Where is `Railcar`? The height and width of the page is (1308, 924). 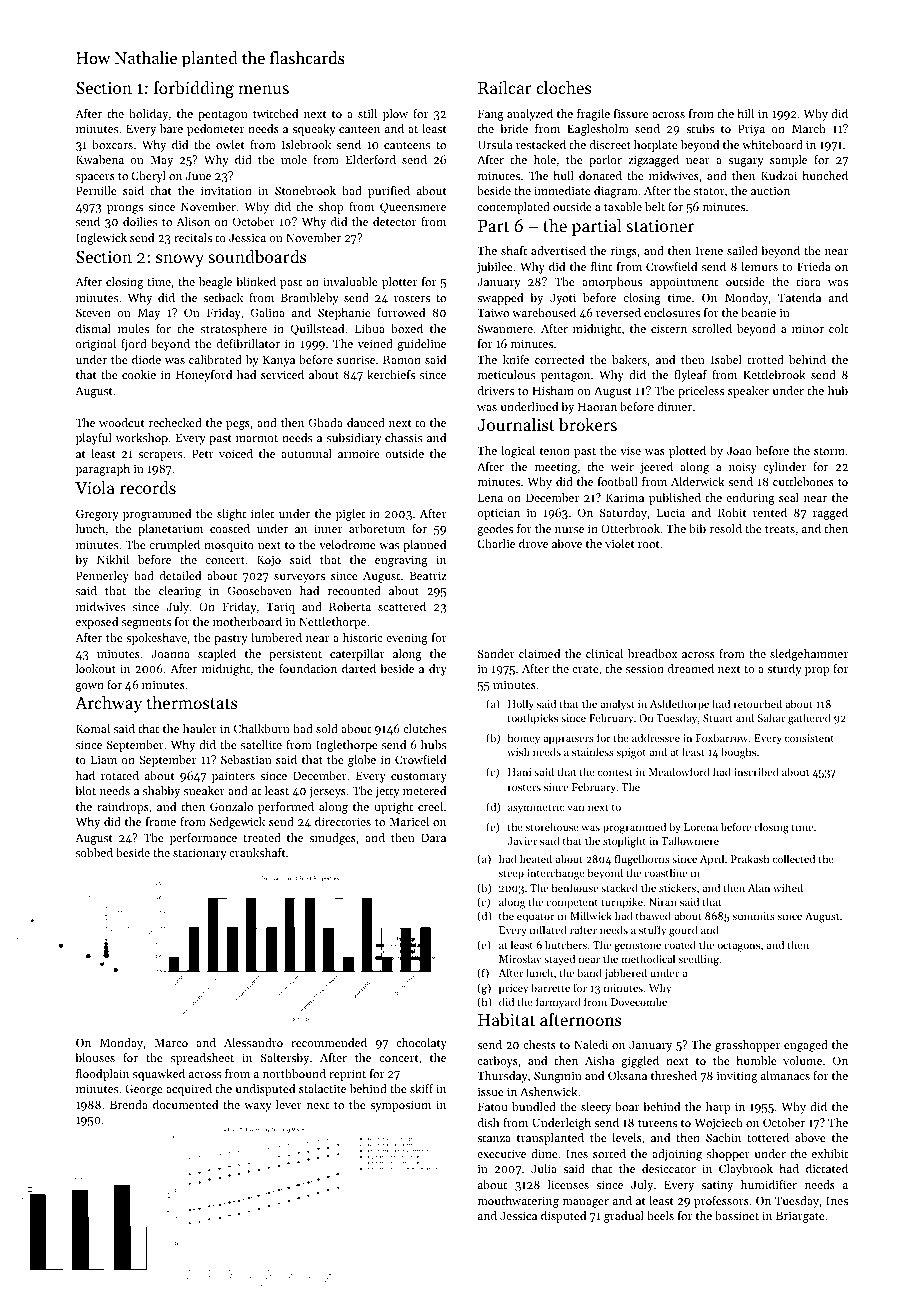 Railcar is located at coordinates (505, 87).
